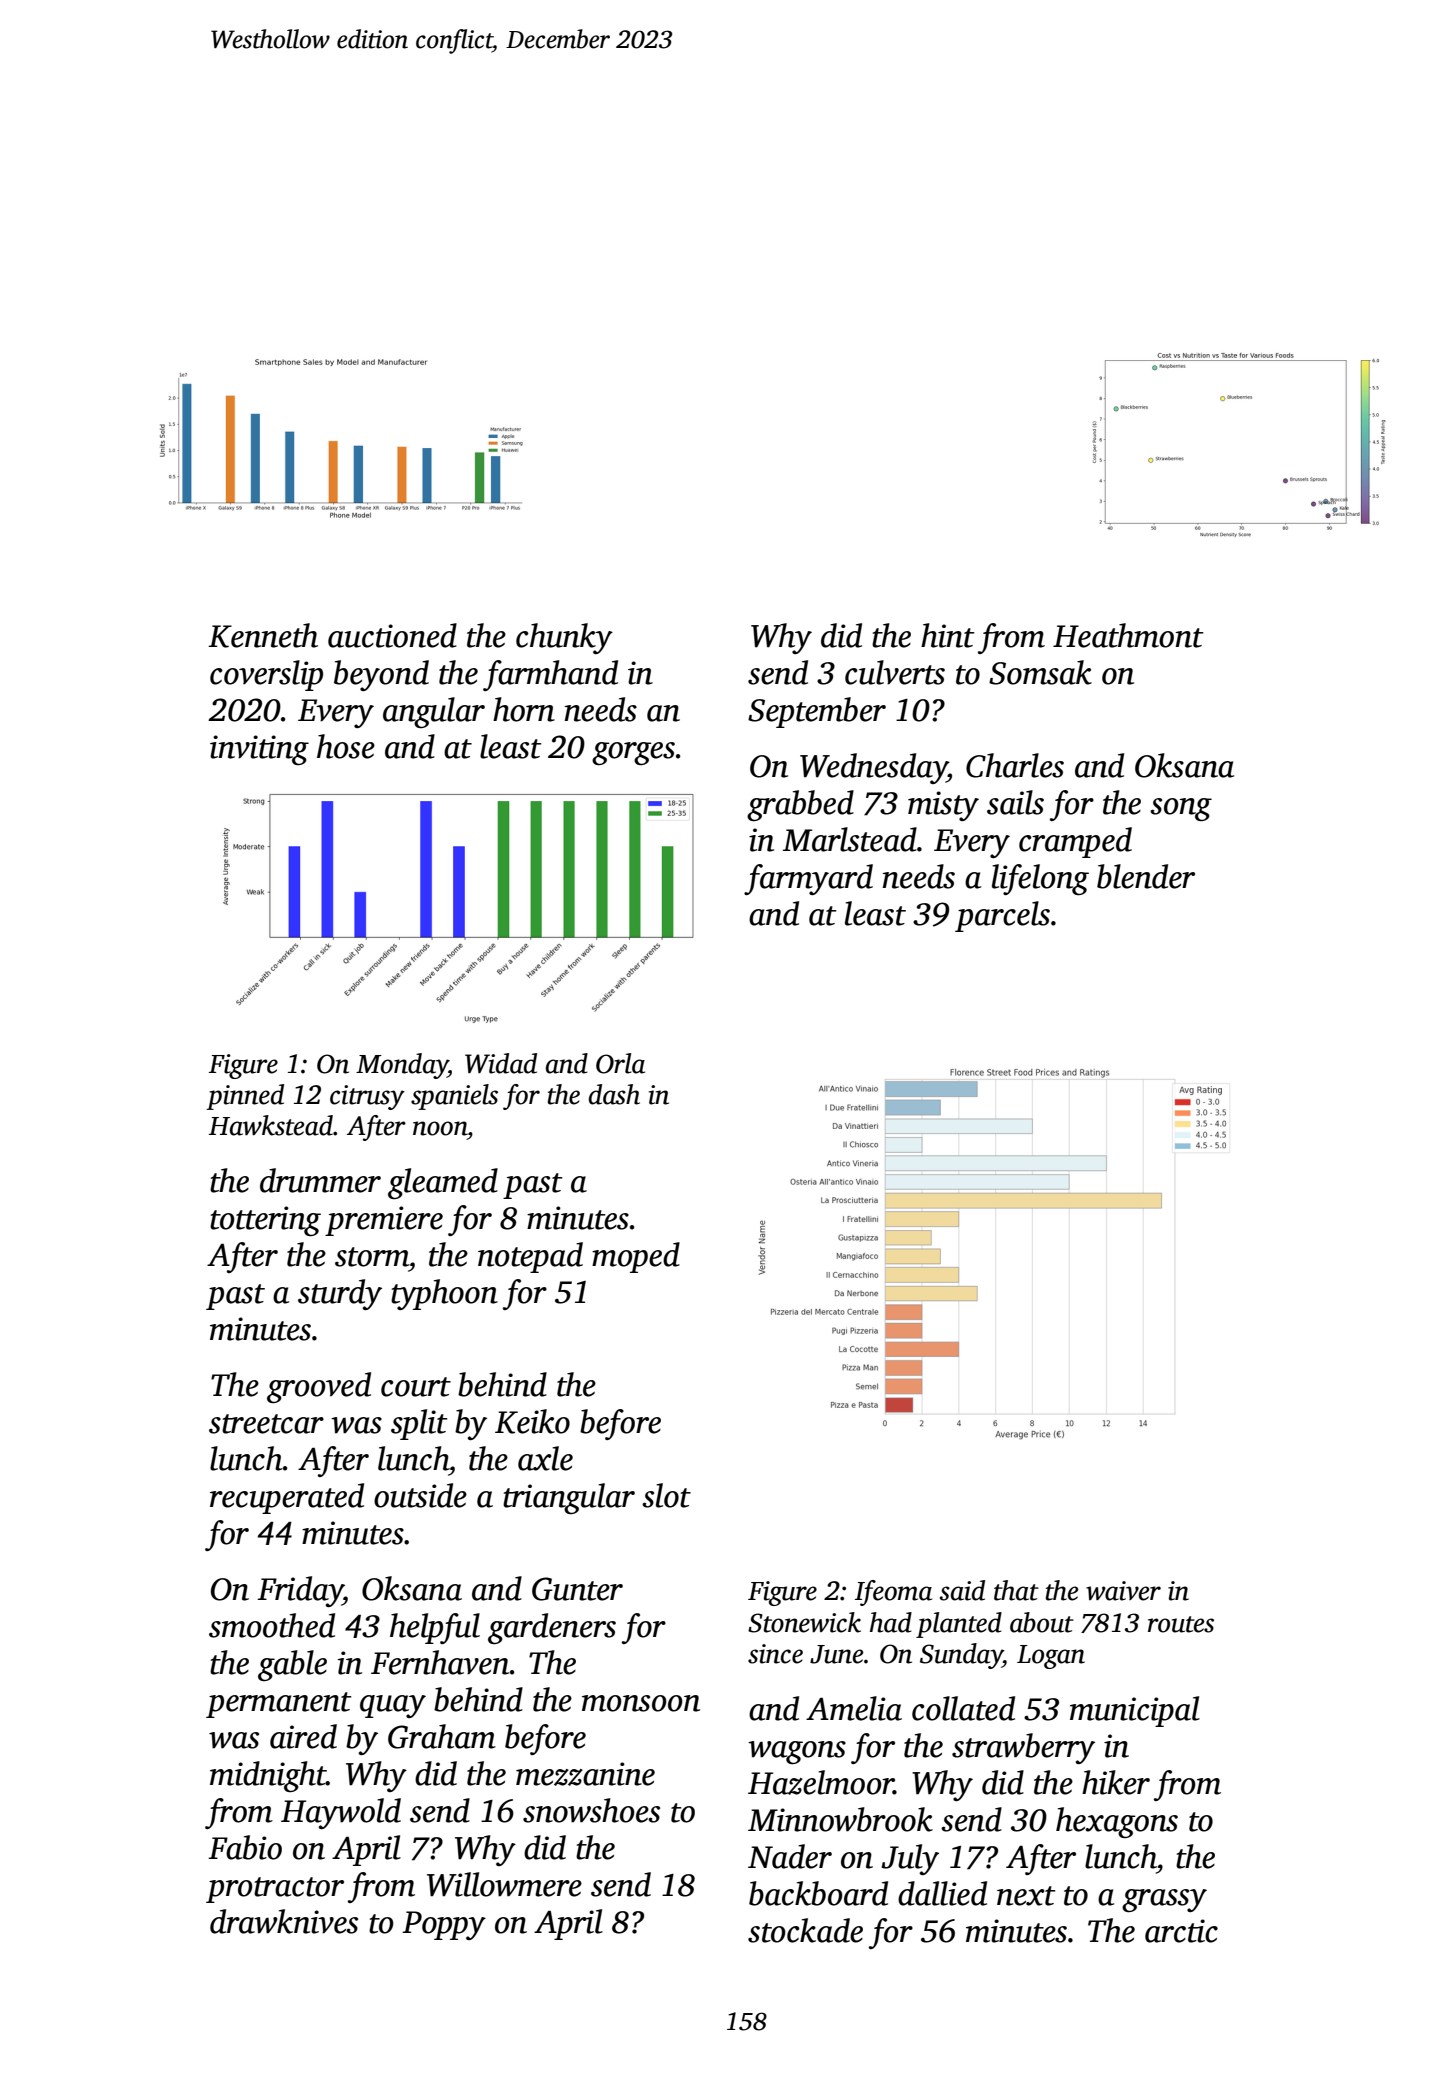 The width and height of the screenshot is (1450, 2100). Describe the element at coordinates (620, 1063) in the screenshot. I see `Orla` at that location.
